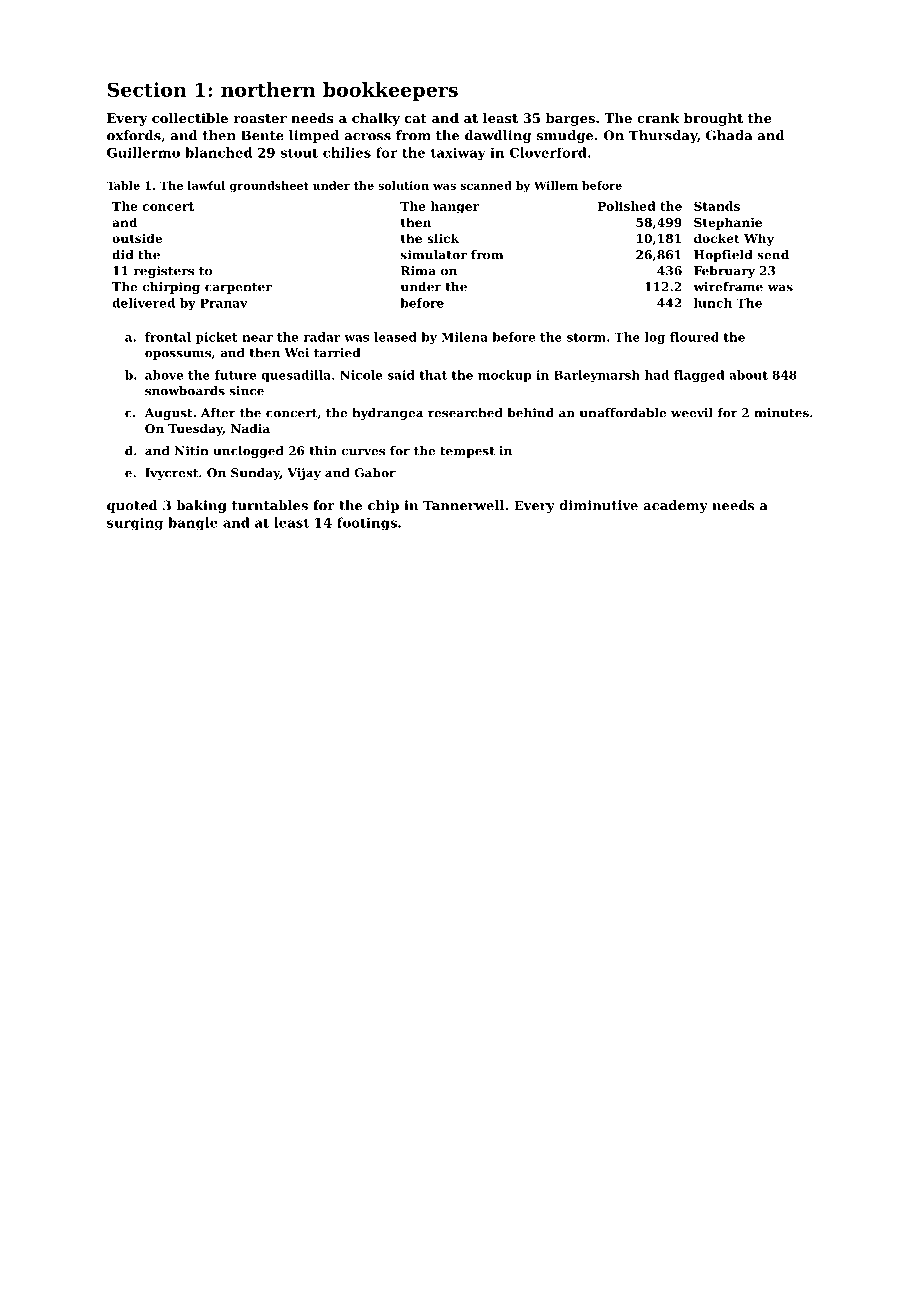 The image size is (924, 1308). What do you see at coordinates (418, 271) in the document?
I see `Rima` at bounding box center [418, 271].
